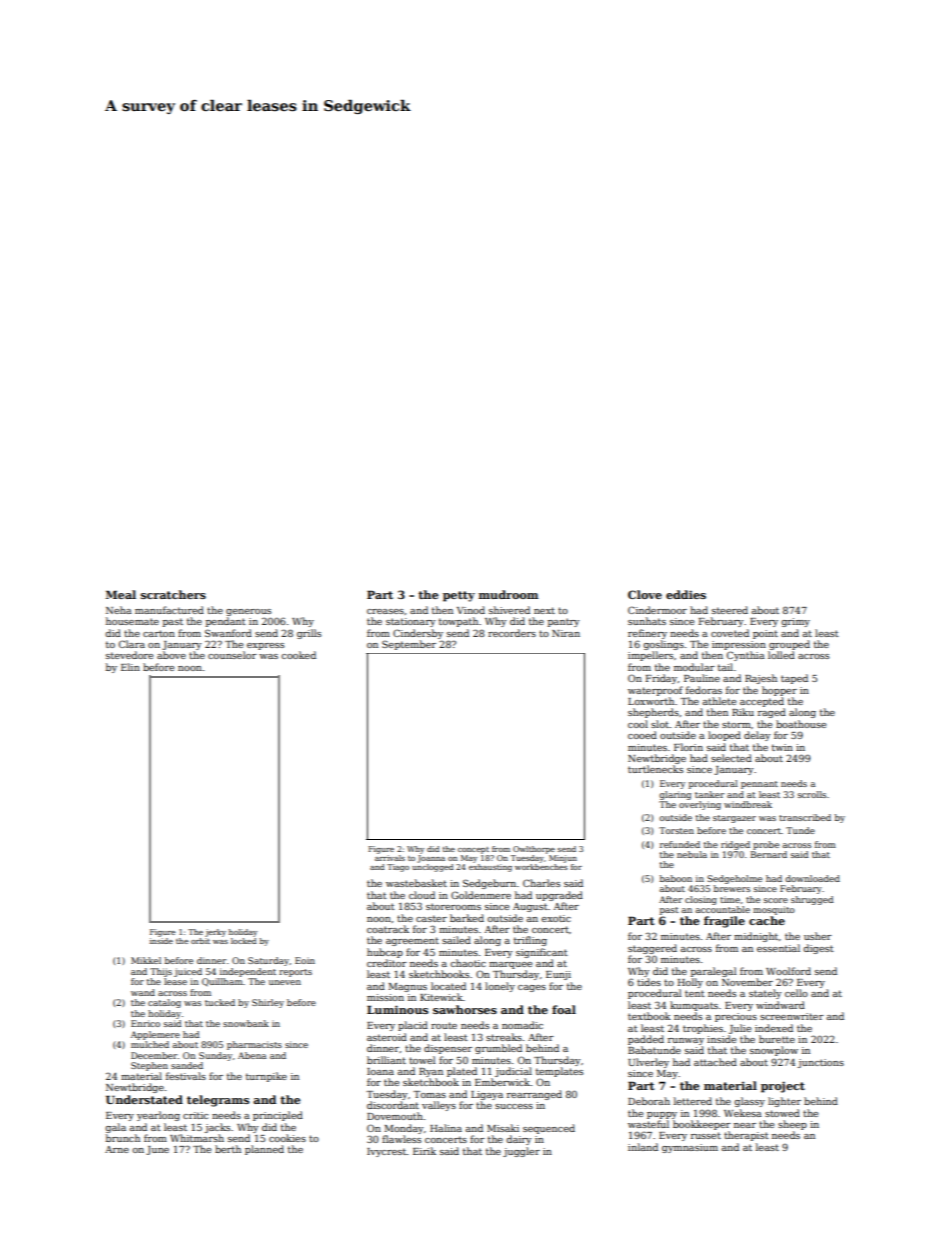 This page has height=1233, width=952. Describe the element at coordinates (748, 804) in the page. I see `windbreak` at that location.
